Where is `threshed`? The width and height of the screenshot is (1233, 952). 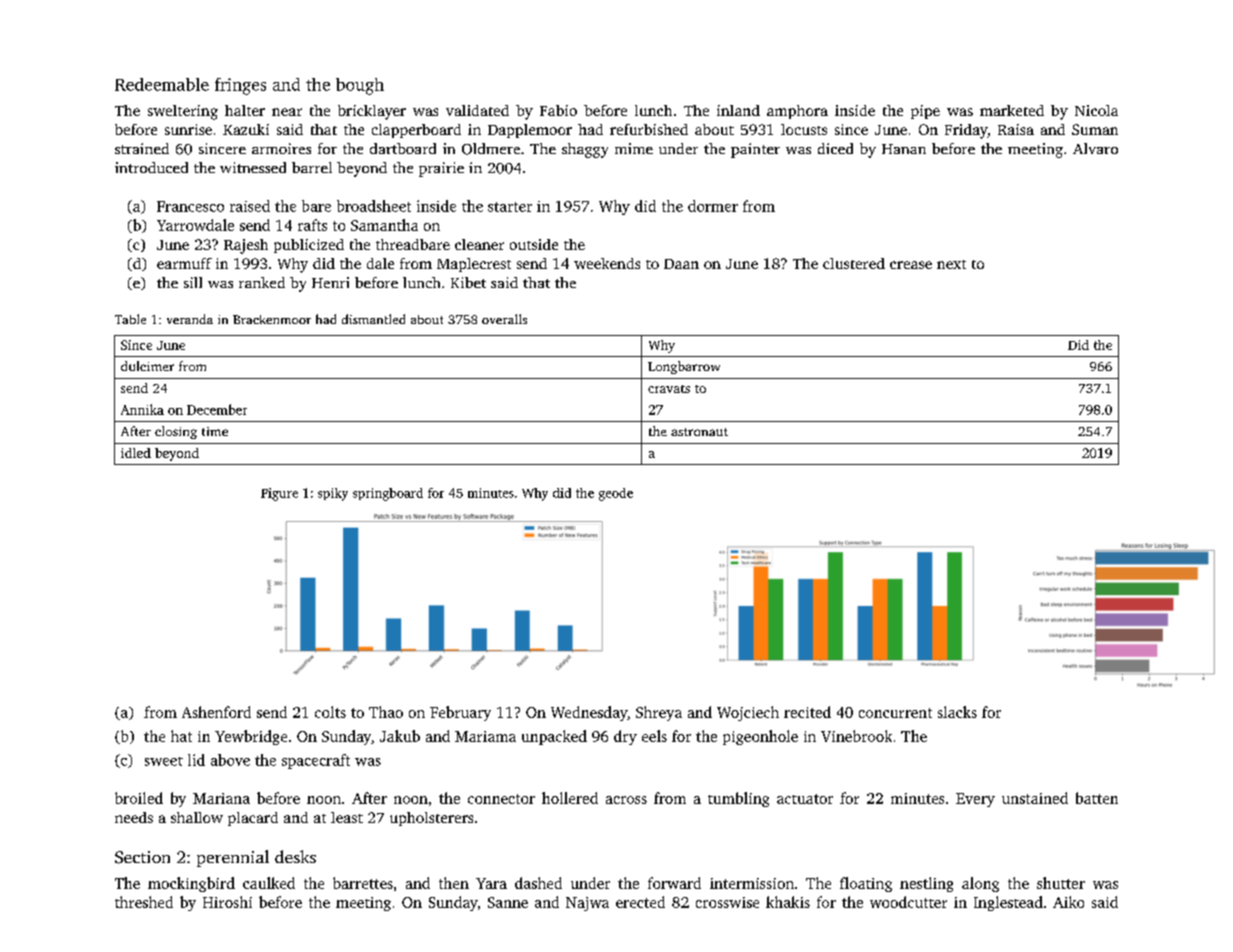 threshed is located at coordinates (144, 902).
